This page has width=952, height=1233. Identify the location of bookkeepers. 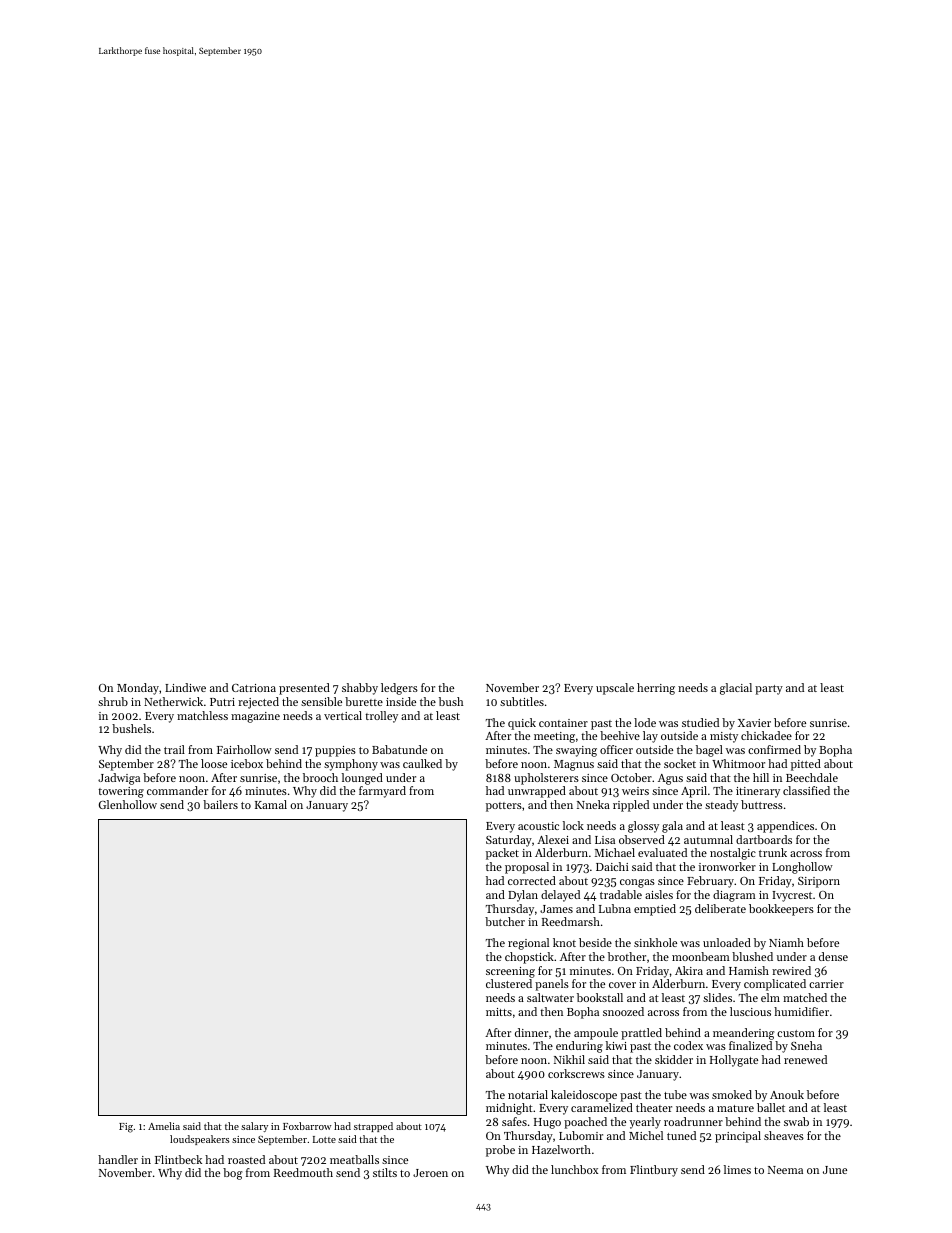
(781, 910).
